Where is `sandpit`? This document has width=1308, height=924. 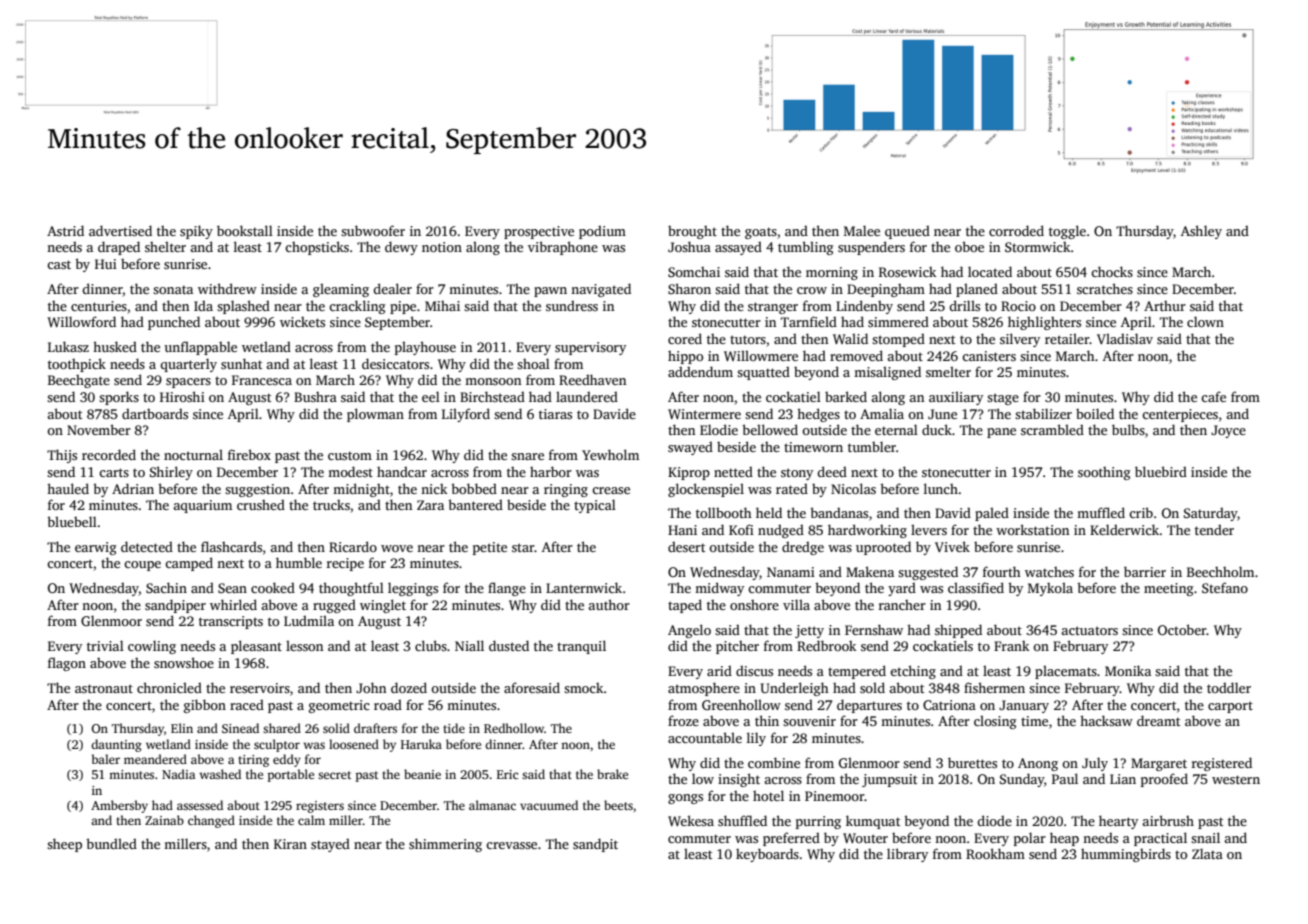
sandpit is located at coordinates (595, 845).
